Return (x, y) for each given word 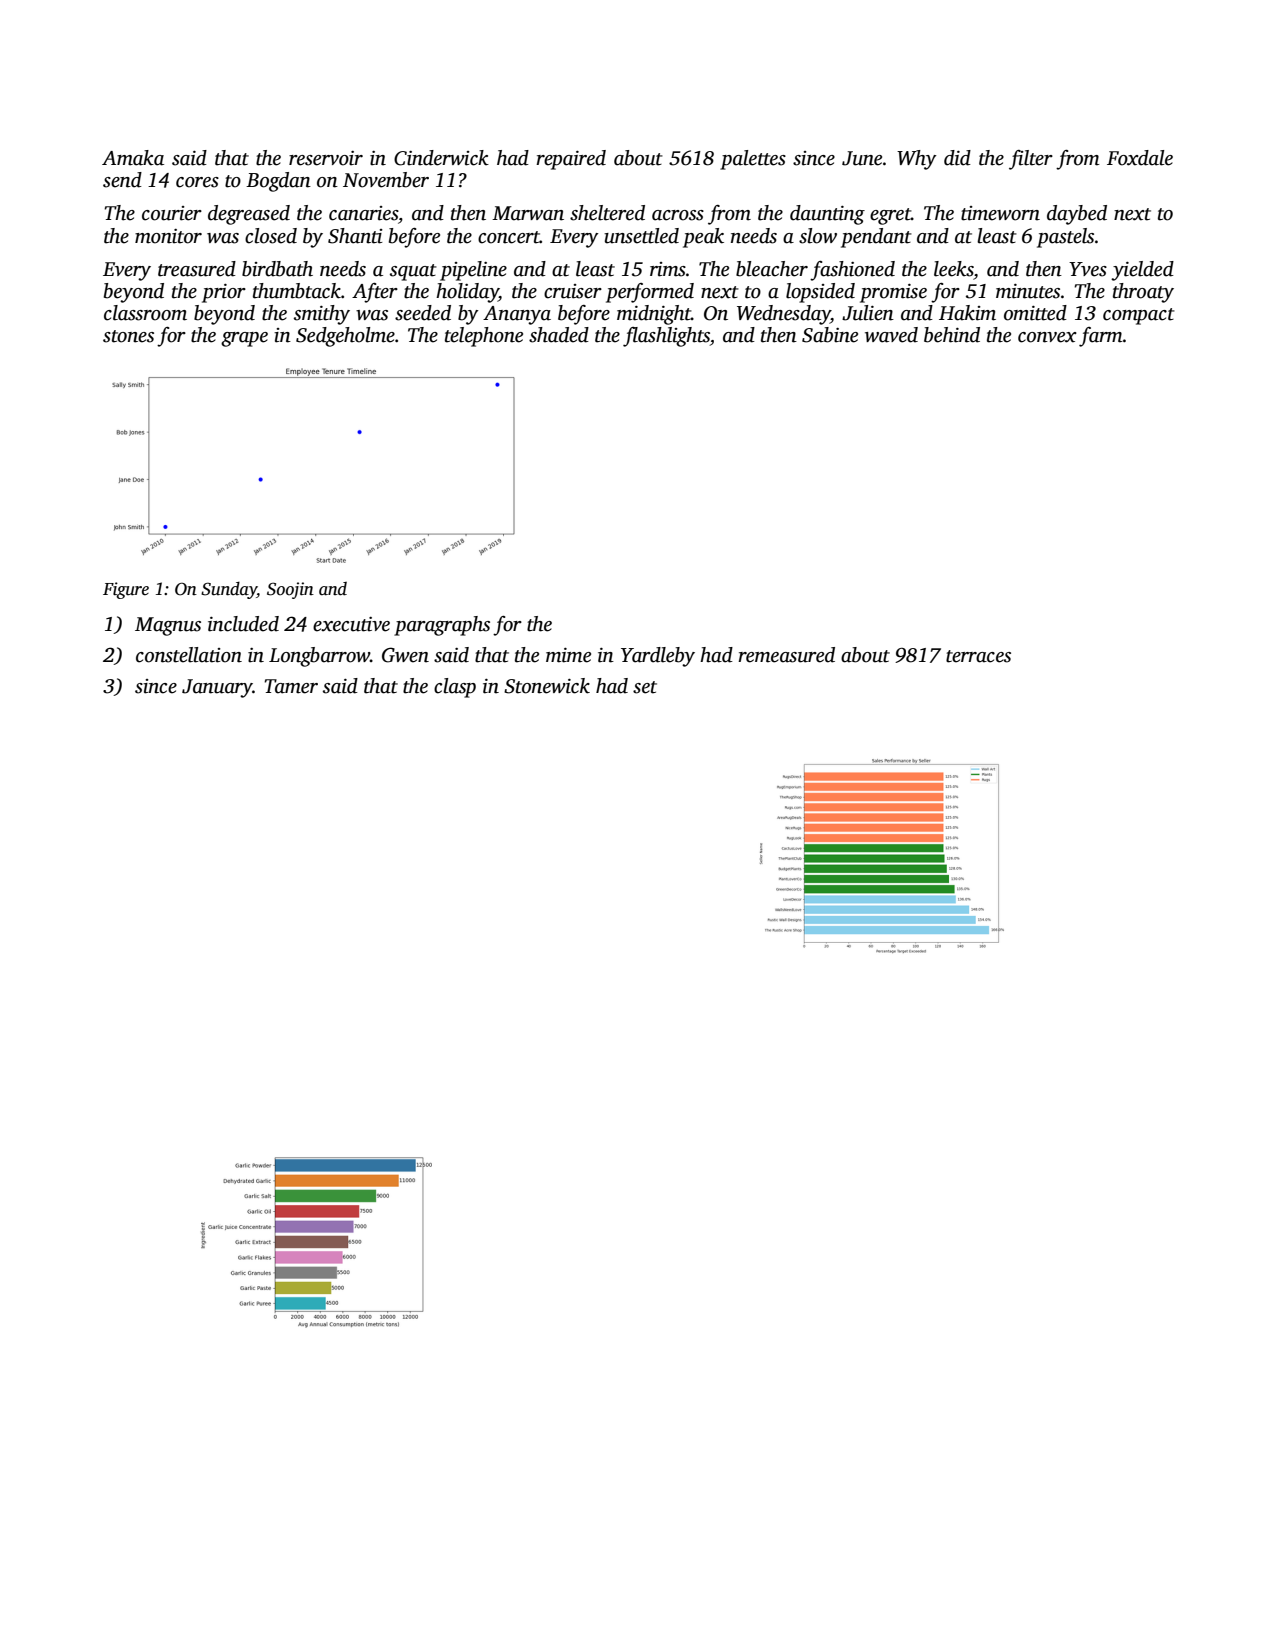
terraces (978, 656)
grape (244, 339)
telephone (484, 337)
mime (568, 655)
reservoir (326, 158)
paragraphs (442, 626)
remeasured (786, 655)
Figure (126, 590)
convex (1047, 337)
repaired (571, 160)
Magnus (168, 626)
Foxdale (1140, 158)
